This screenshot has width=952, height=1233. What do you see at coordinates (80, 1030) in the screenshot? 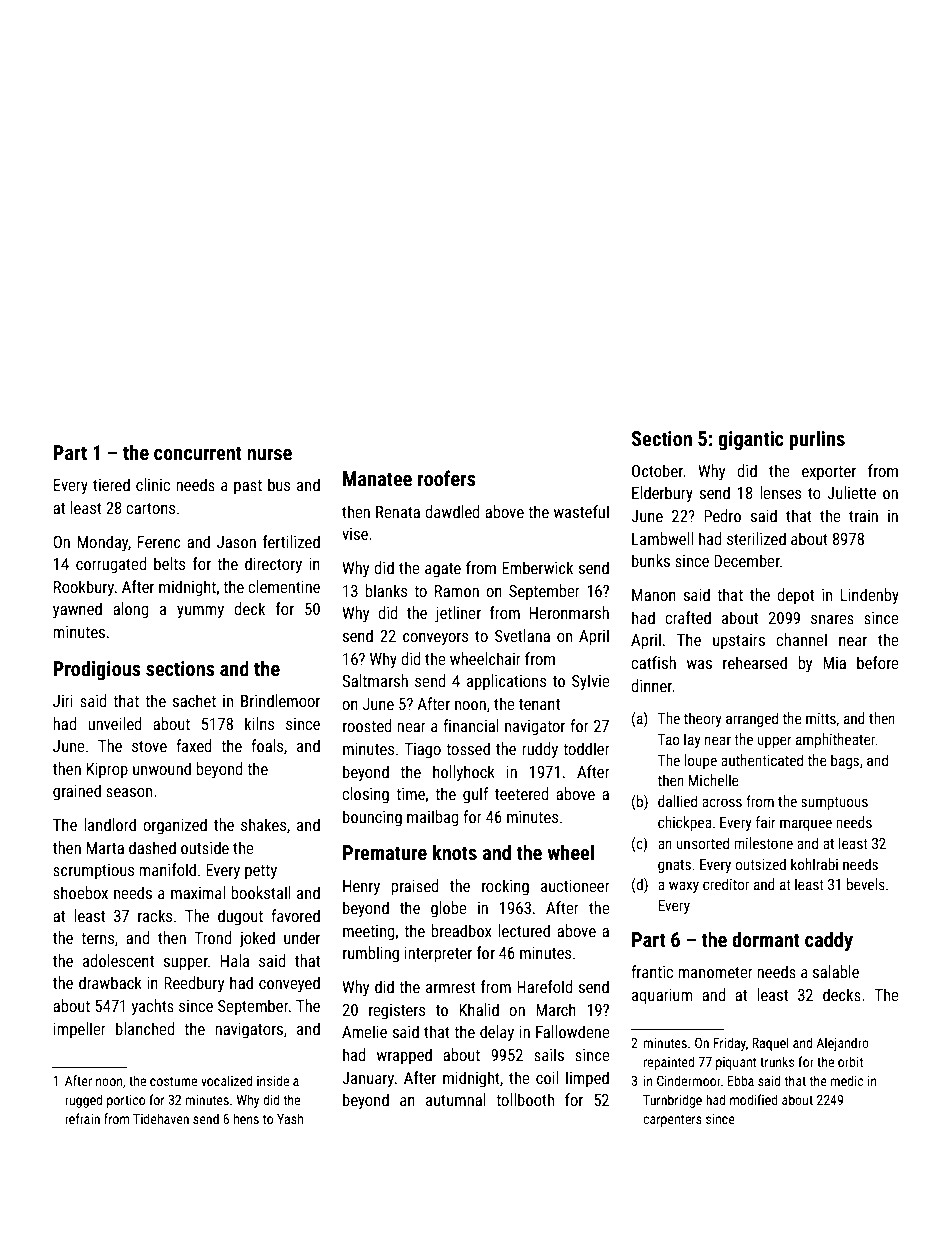
I see `impeller` at bounding box center [80, 1030].
